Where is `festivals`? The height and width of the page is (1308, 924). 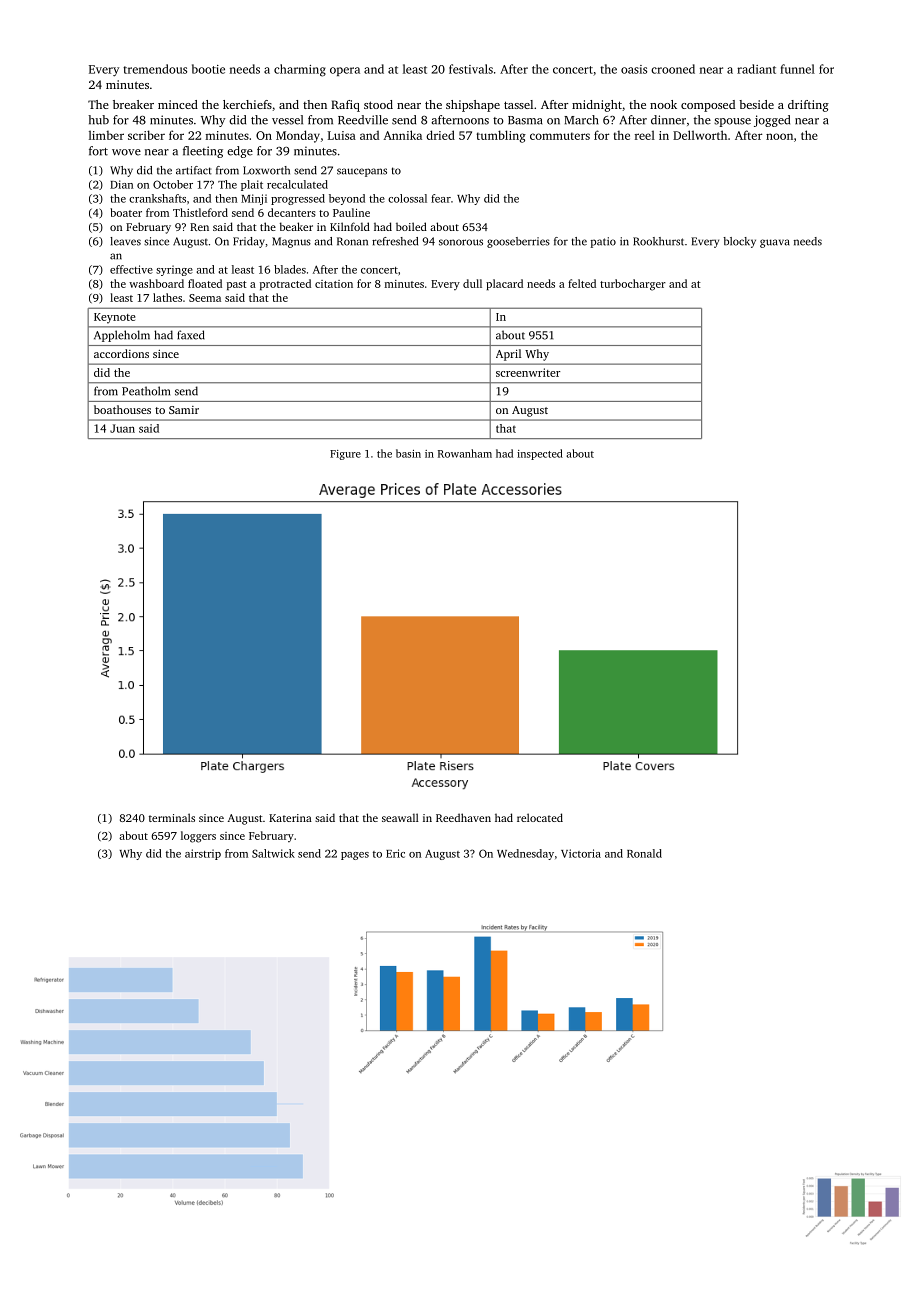 festivals is located at coordinates (471, 69).
